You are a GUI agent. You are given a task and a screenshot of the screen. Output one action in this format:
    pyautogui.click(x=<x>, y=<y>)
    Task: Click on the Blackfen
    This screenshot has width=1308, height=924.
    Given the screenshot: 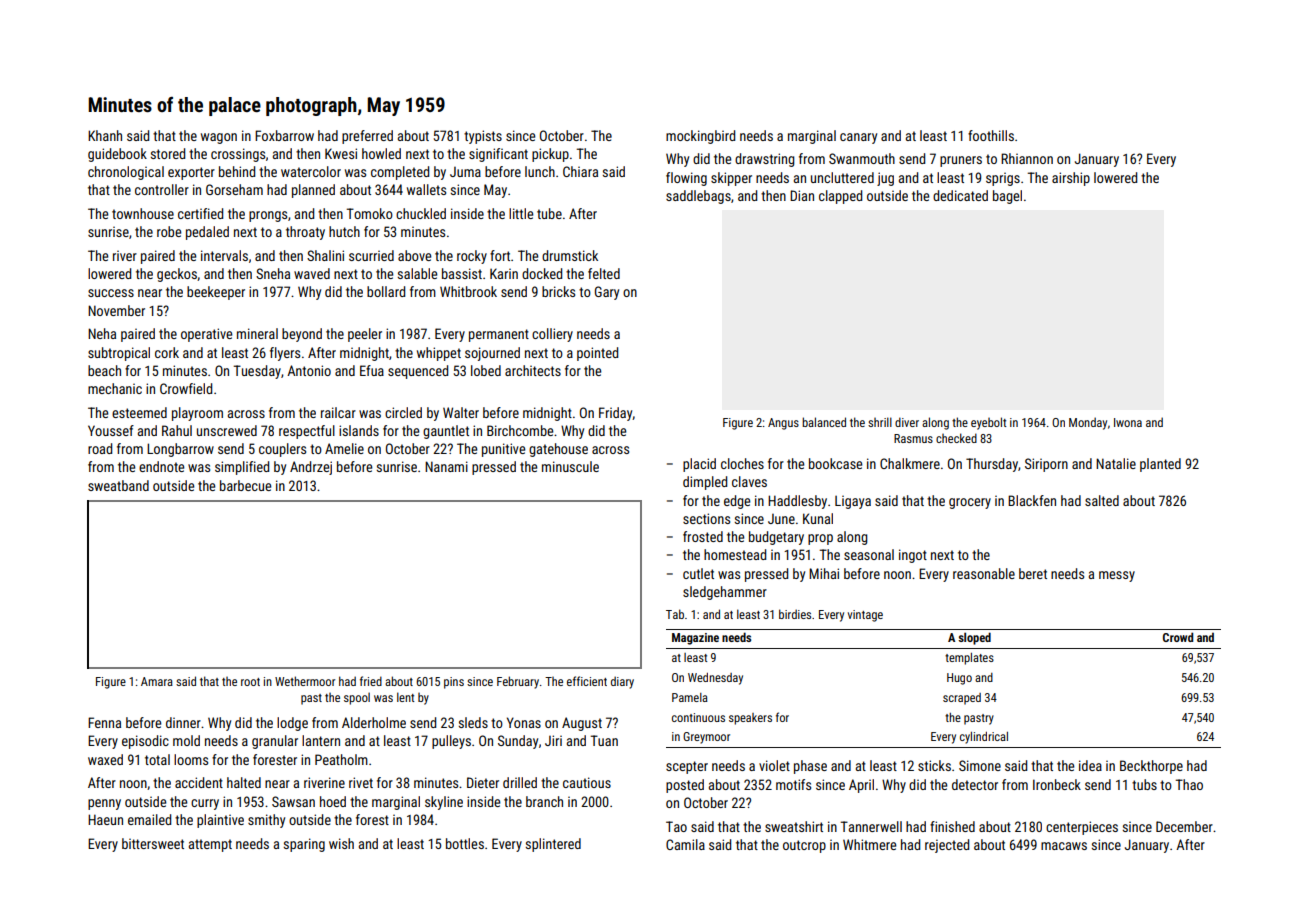 What is the action you would take?
    pyautogui.click(x=1032, y=500)
